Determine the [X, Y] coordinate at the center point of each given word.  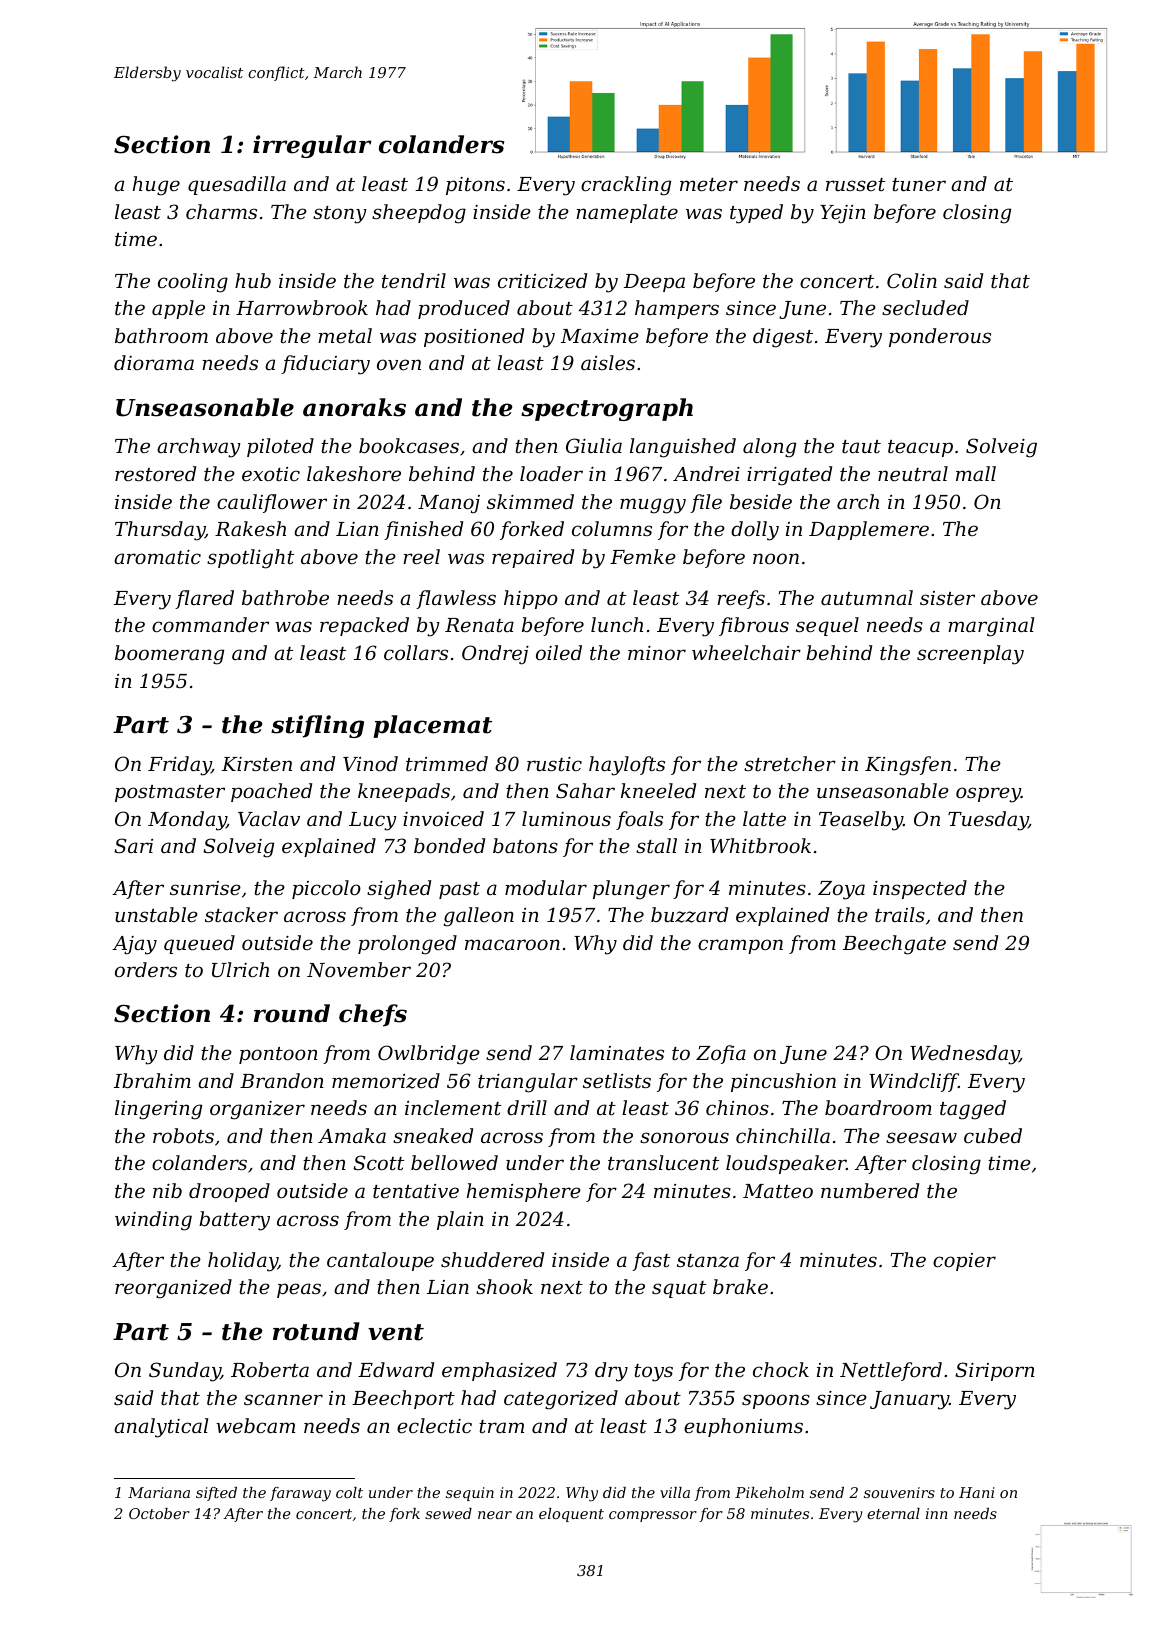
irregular [312, 146]
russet [855, 184]
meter [709, 184]
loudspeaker [786, 1164]
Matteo [778, 1191]
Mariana [159, 1492]
